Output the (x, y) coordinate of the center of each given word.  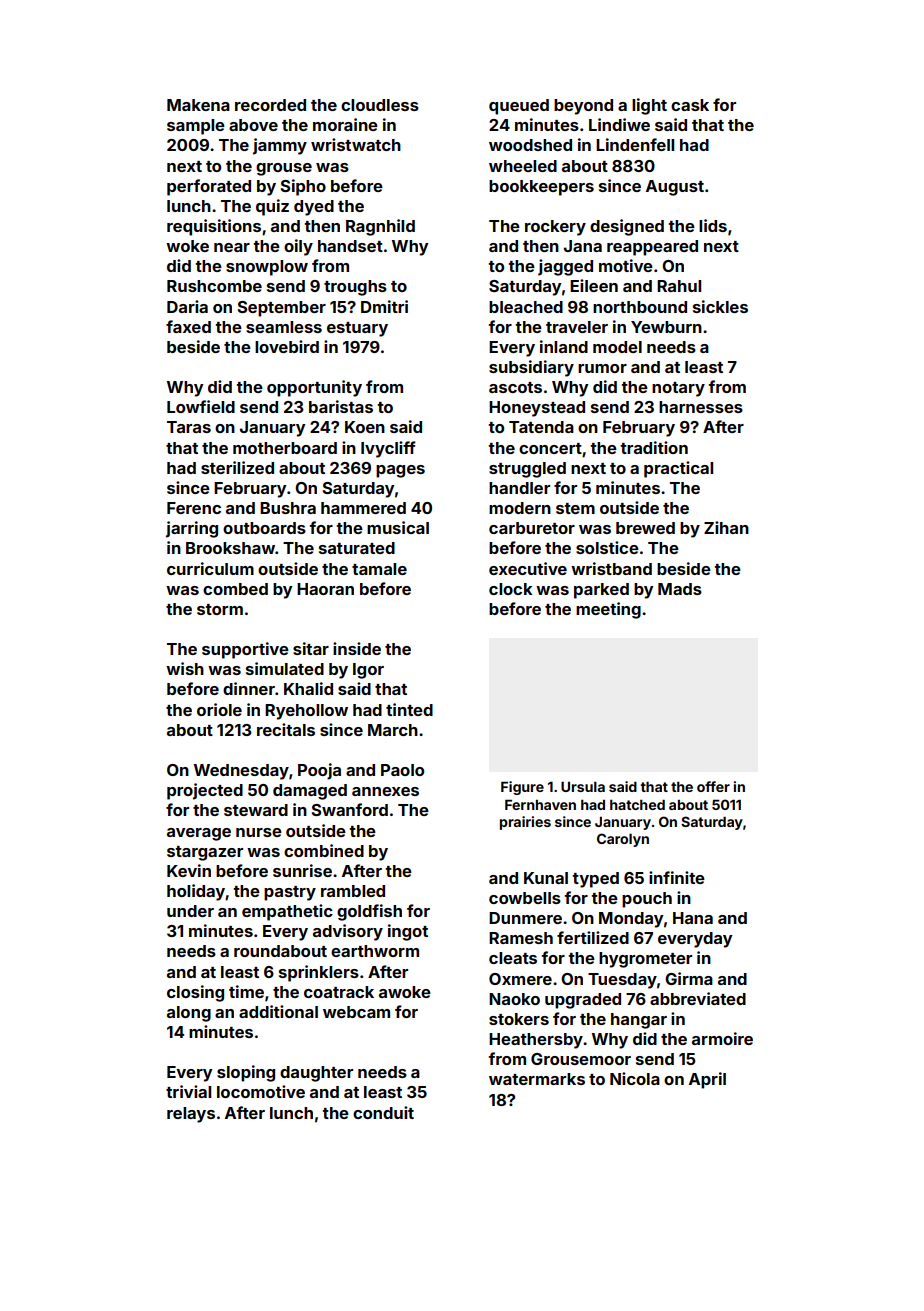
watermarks (537, 1079)
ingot (408, 932)
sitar (311, 648)
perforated (209, 187)
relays (191, 1115)
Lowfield (201, 406)
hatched (637, 805)
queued (519, 107)
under (190, 911)
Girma (689, 978)
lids (713, 225)
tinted (409, 709)
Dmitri (384, 306)
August (675, 188)
